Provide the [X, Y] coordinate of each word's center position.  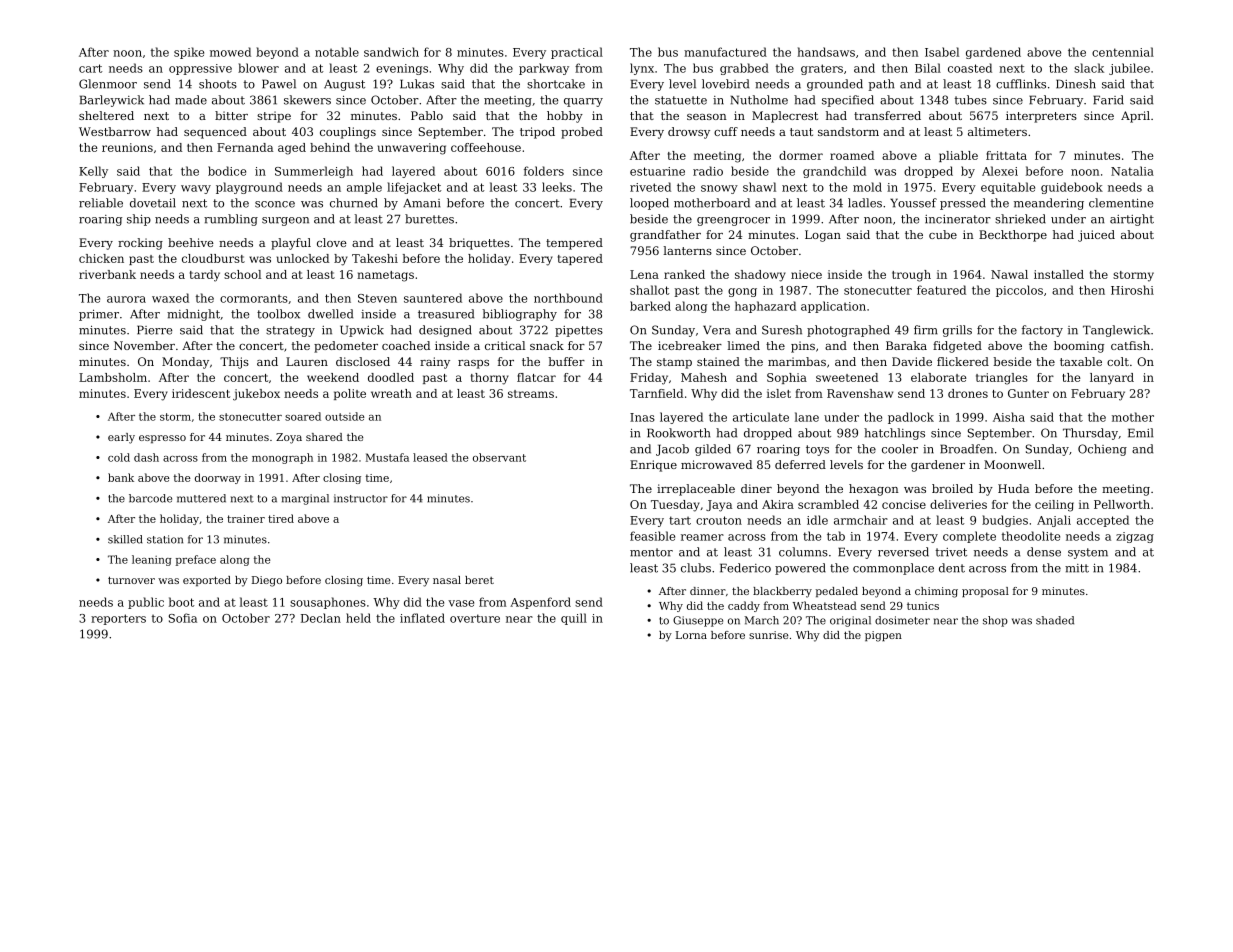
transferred [887, 115]
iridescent [201, 393]
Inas [642, 417]
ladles [865, 203]
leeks [557, 187]
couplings [348, 133]
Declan [321, 618]
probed [582, 133]
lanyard [1112, 379]
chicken [101, 258]
